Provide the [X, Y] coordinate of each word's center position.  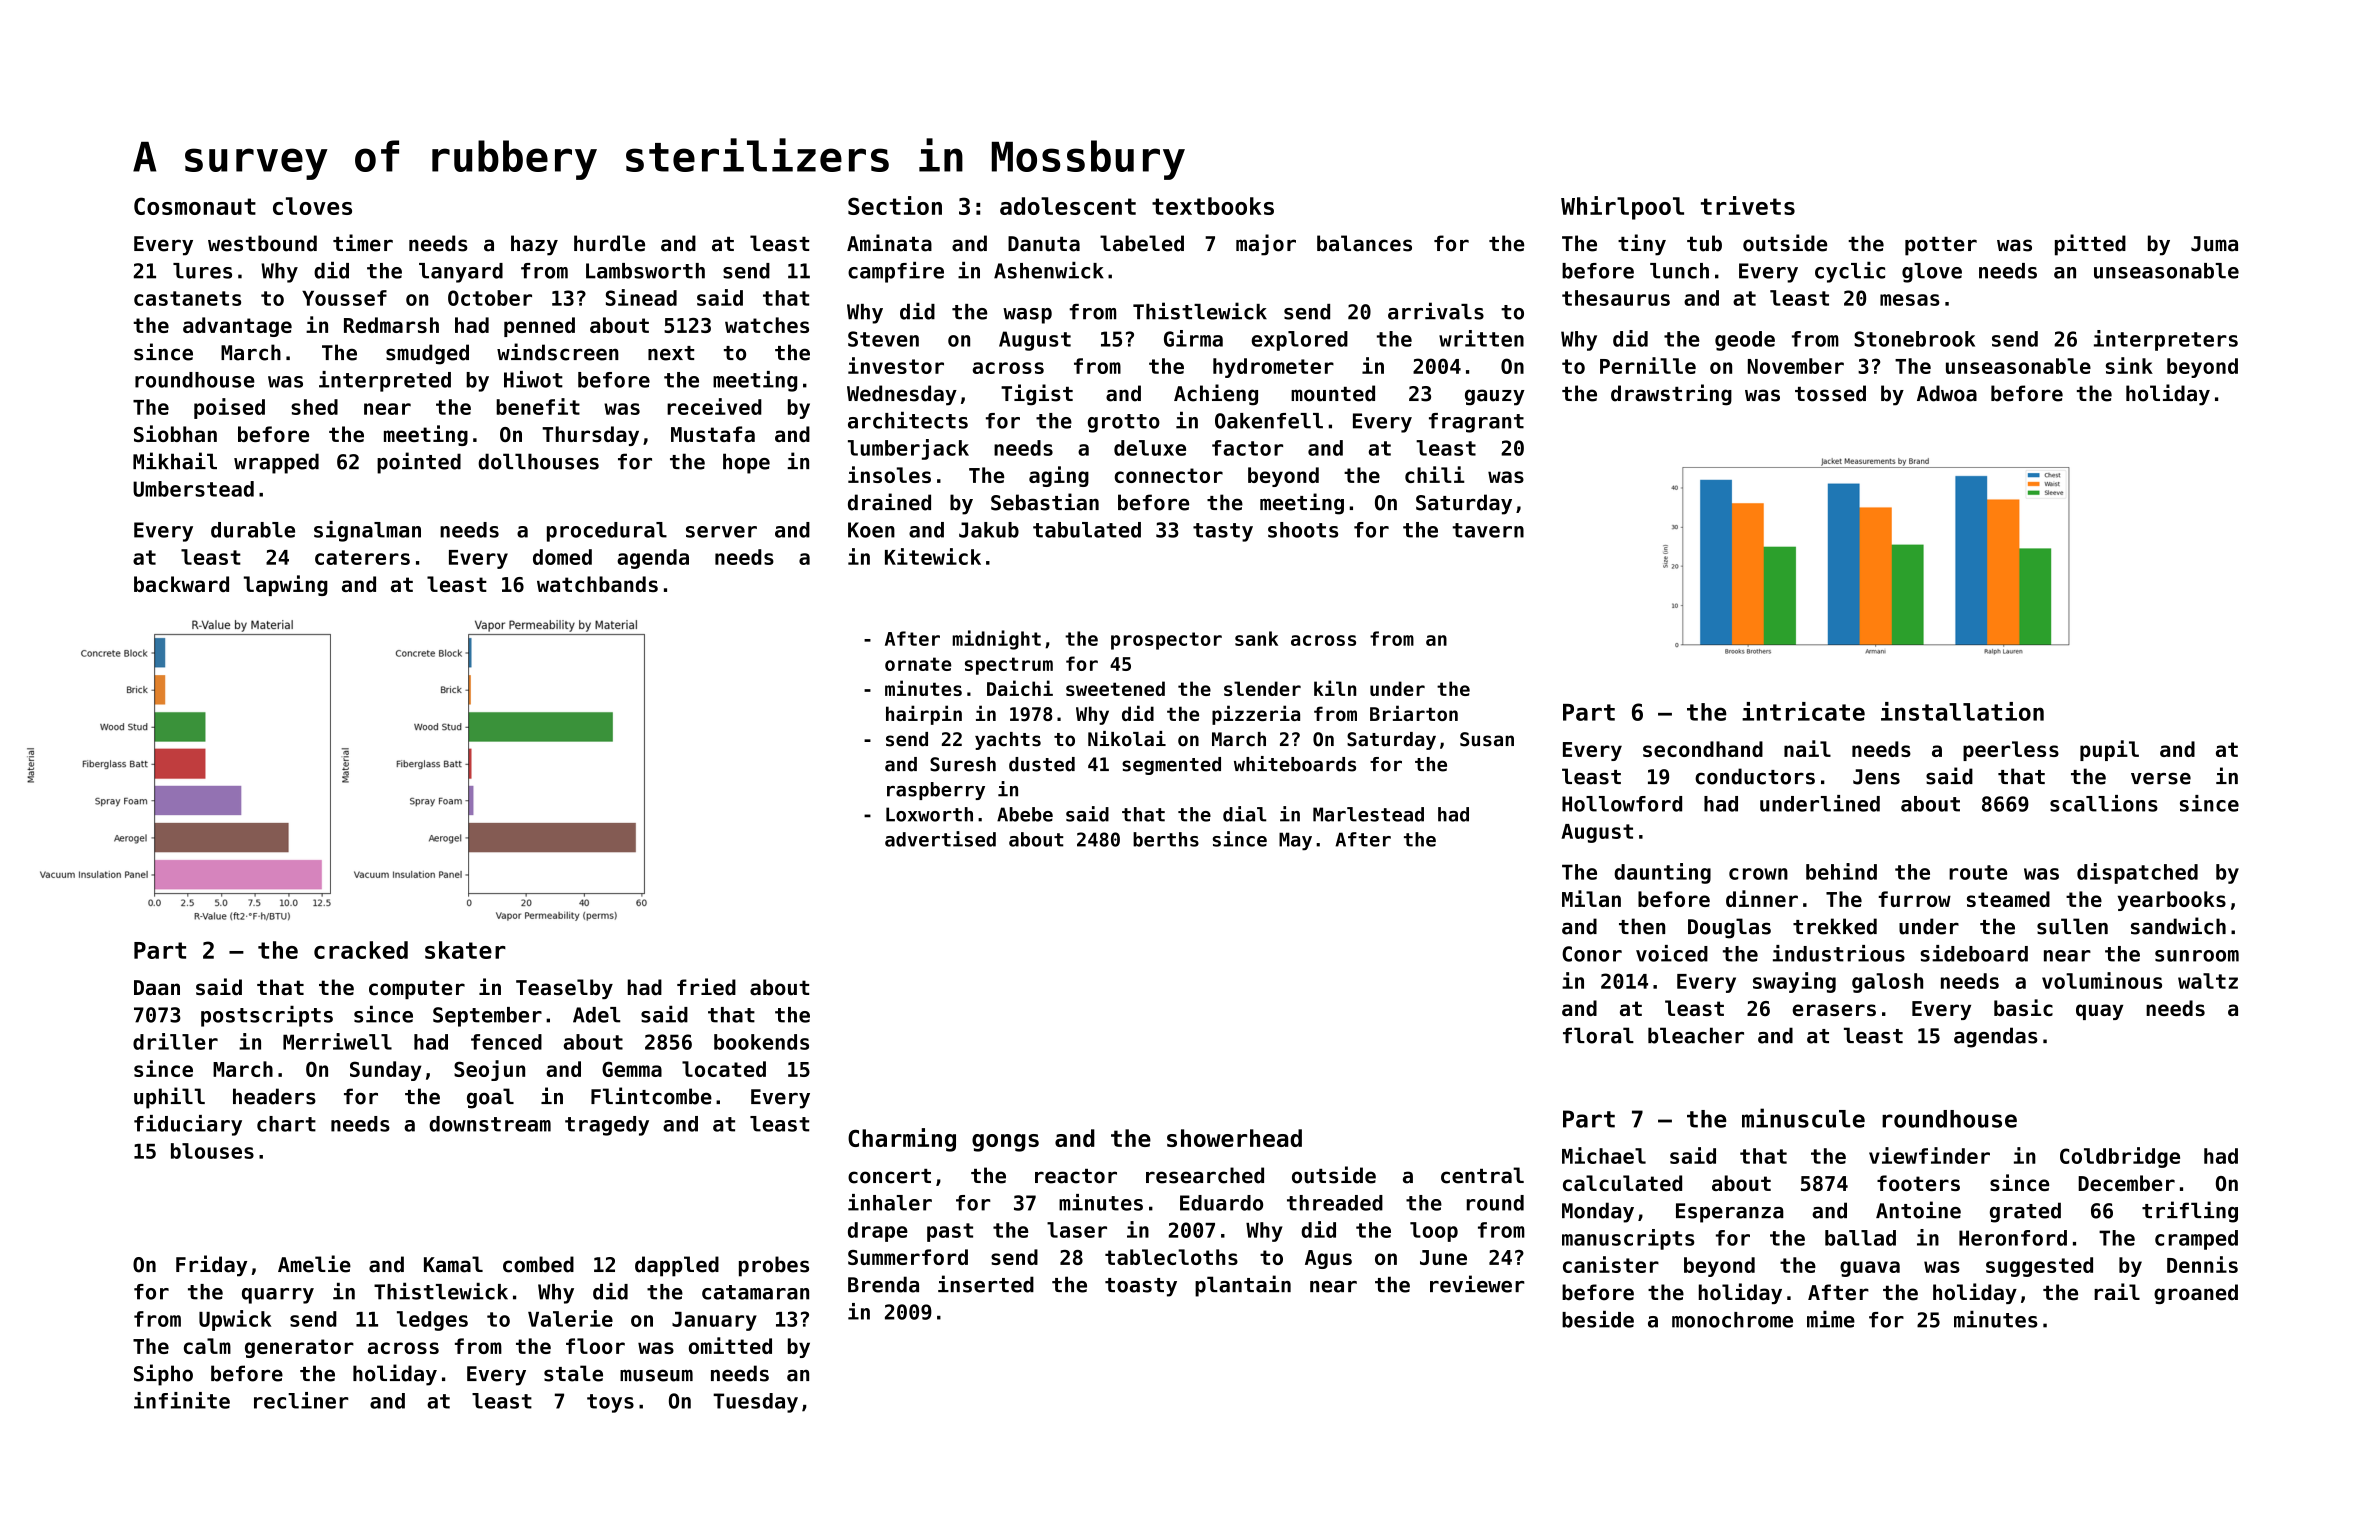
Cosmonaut [195, 206]
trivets [1748, 205]
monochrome [1732, 1320]
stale [573, 1373]
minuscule [1803, 1118]
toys [610, 1403]
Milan [1591, 898]
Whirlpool [1622, 208]
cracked [361, 950]
